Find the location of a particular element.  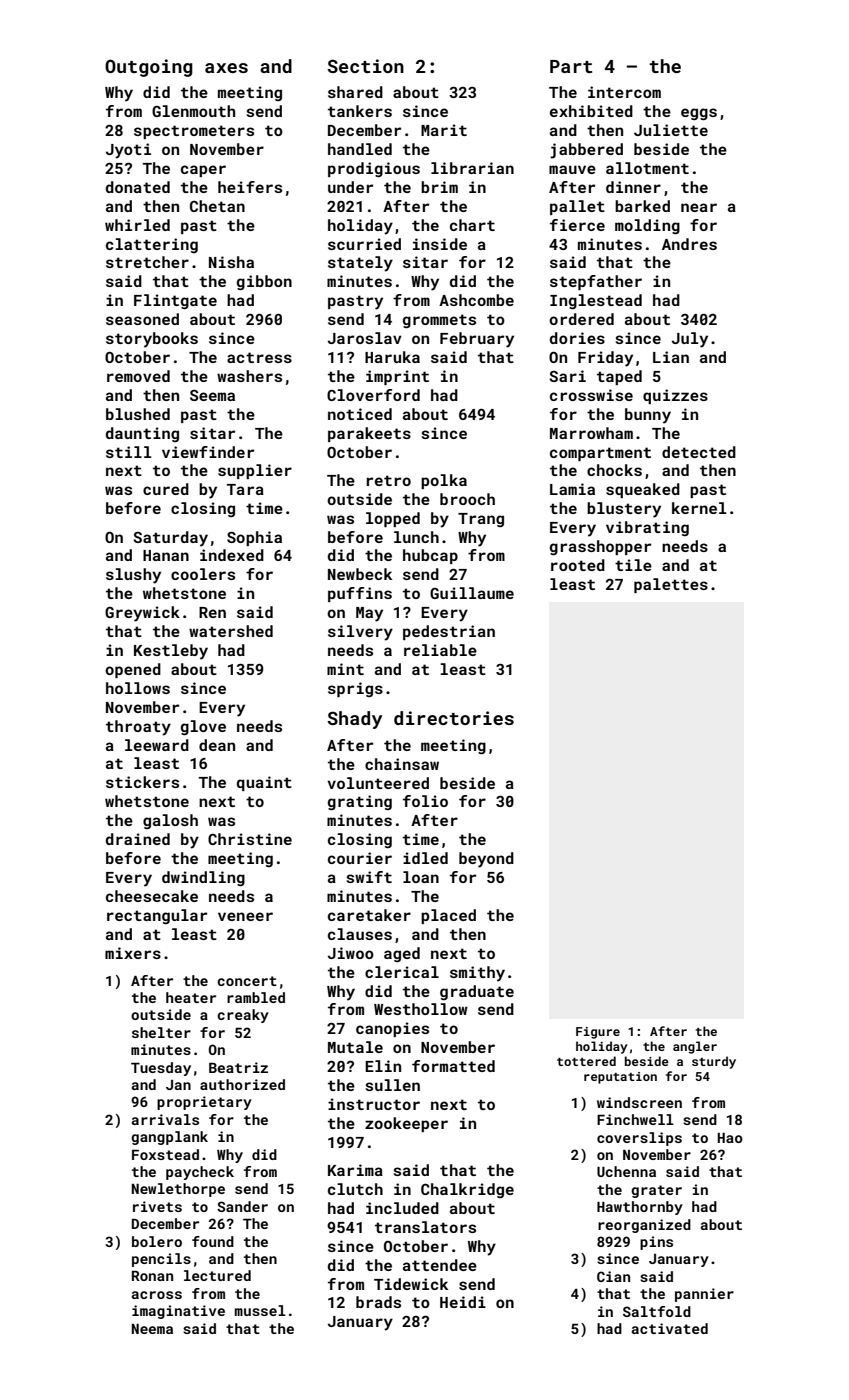

Glenmouth is located at coordinates (193, 111).
